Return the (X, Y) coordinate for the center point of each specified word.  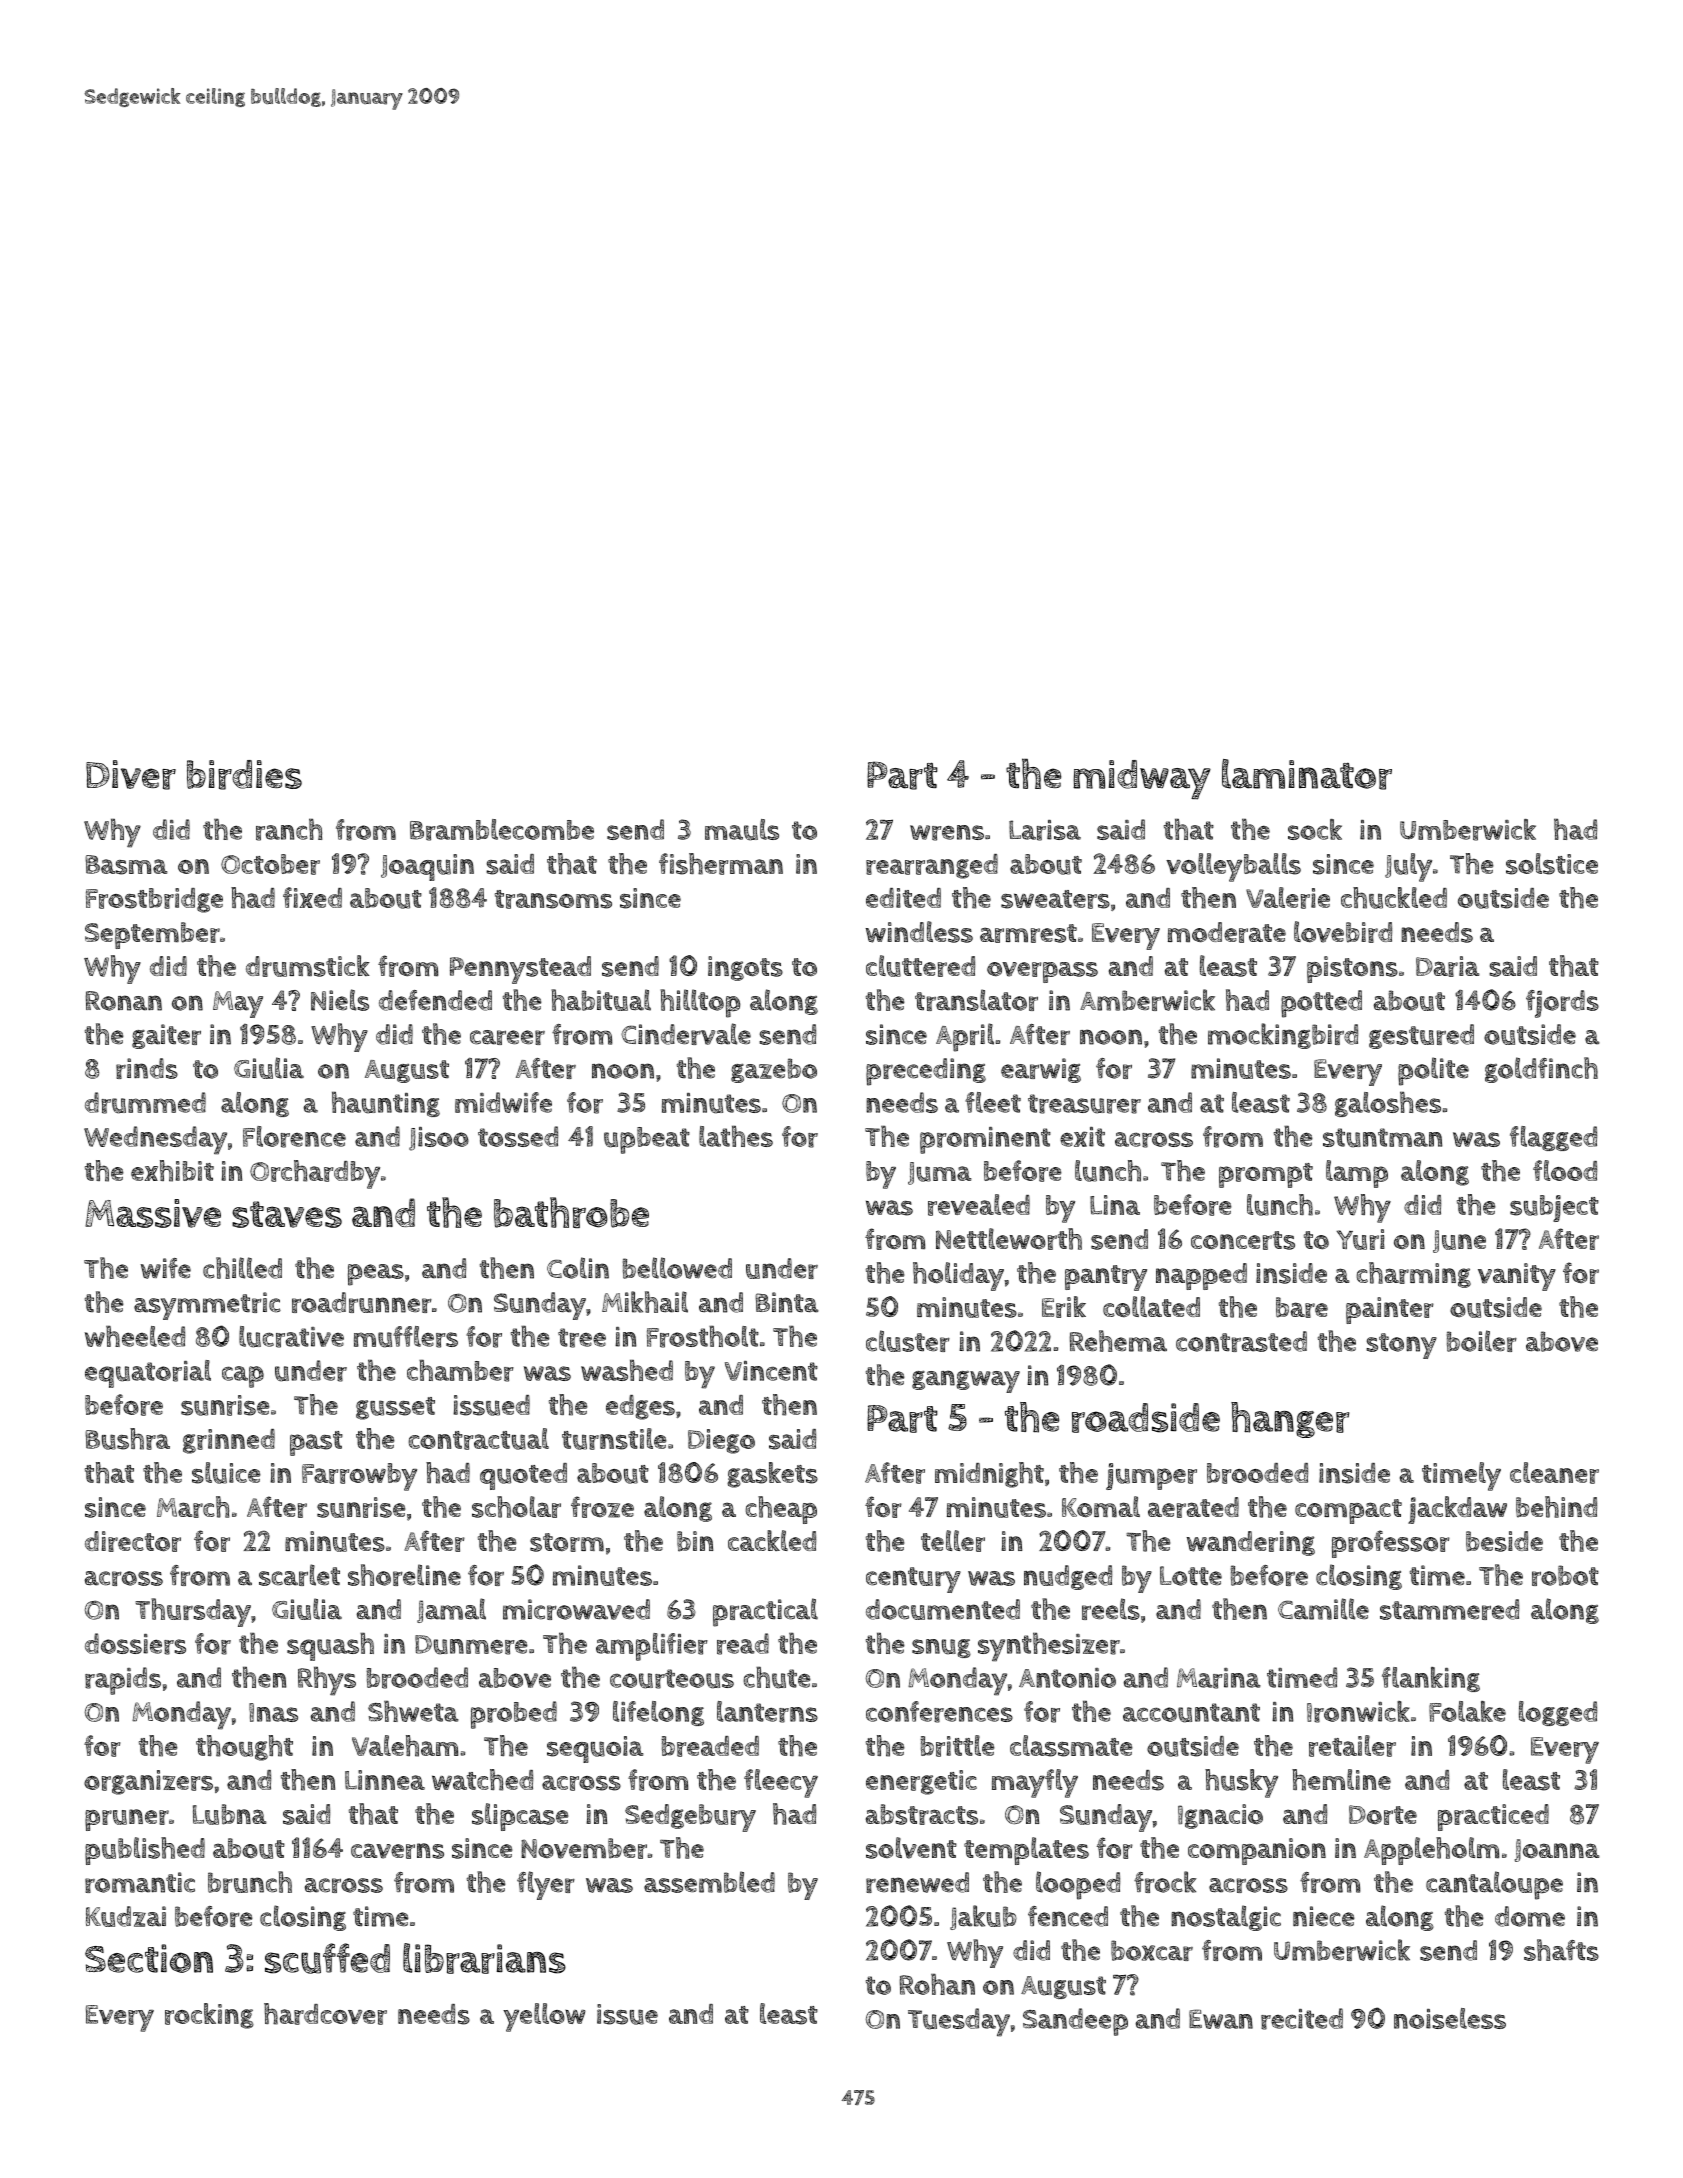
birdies (244, 775)
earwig (1041, 1070)
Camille (1323, 1609)
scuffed (327, 1958)
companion (1257, 1851)
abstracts (921, 1814)
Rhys (327, 1681)
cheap (781, 1510)
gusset (395, 1408)
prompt (1266, 1175)
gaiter (166, 1036)
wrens (947, 833)
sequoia (595, 1749)
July (1408, 867)
